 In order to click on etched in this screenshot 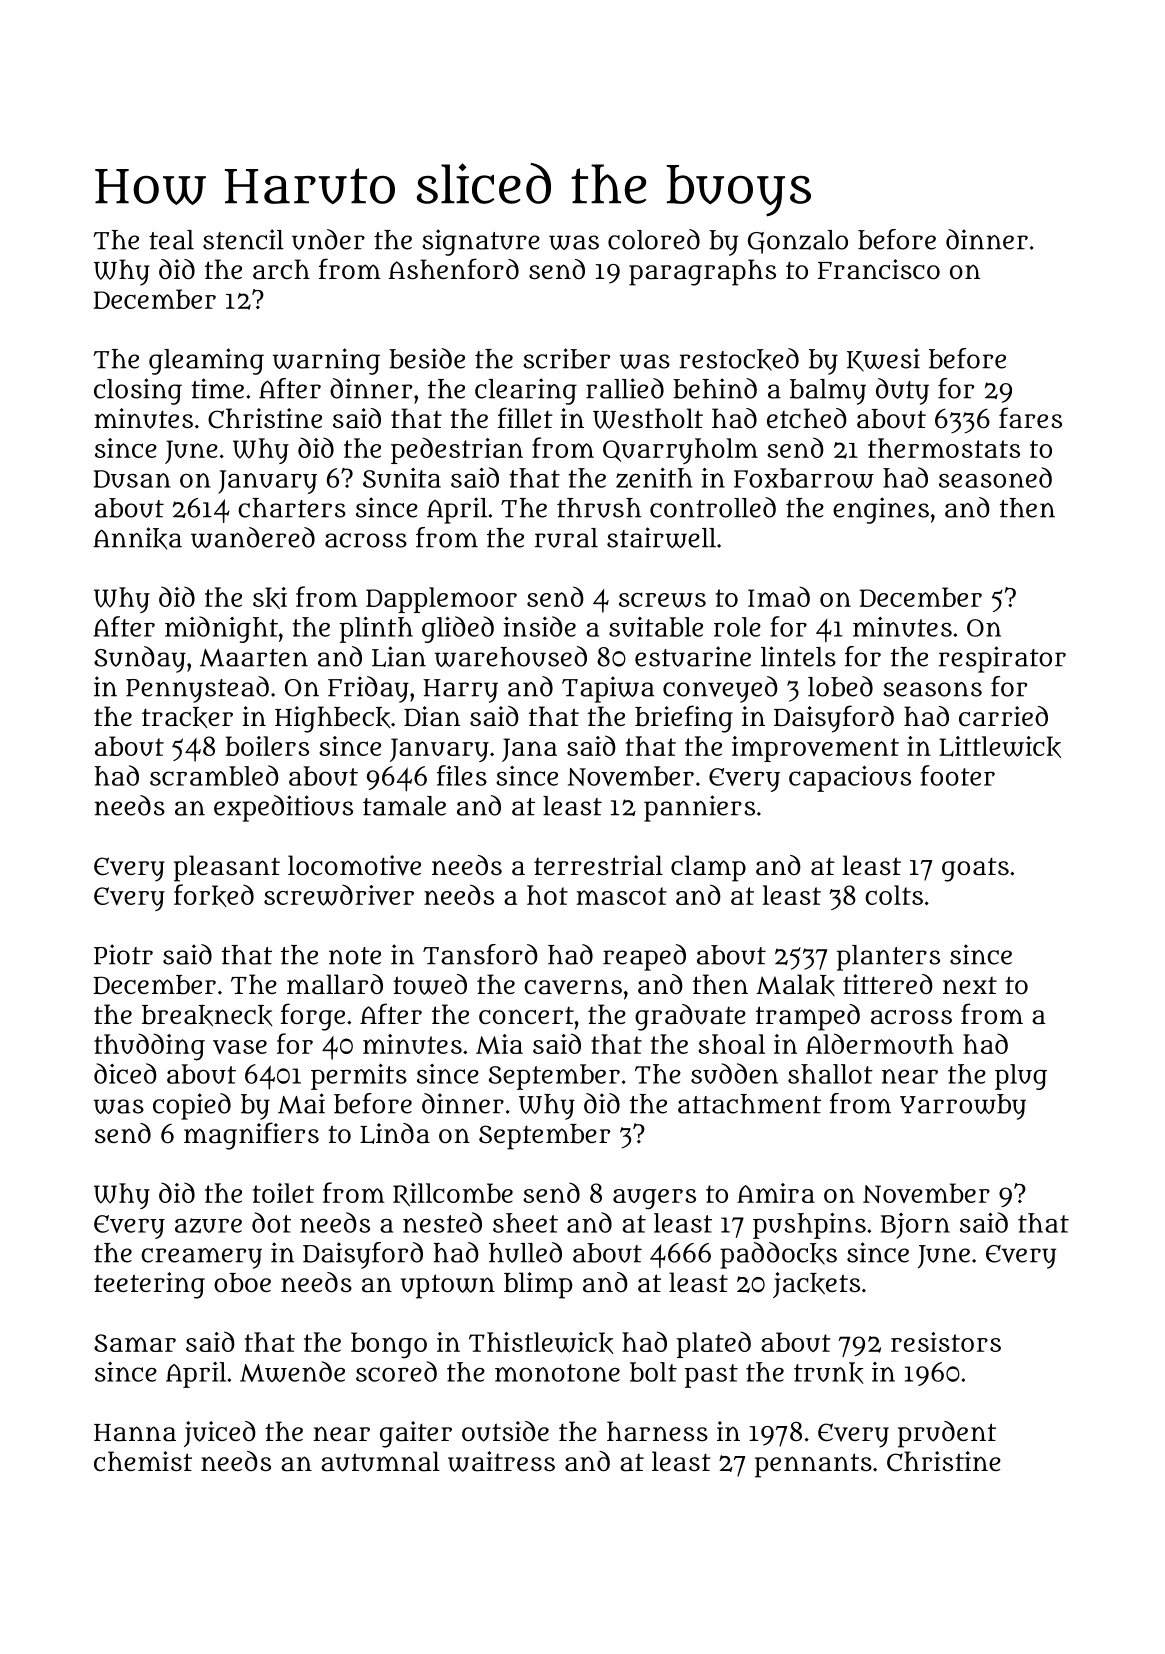, I will do `click(807, 418)`.
